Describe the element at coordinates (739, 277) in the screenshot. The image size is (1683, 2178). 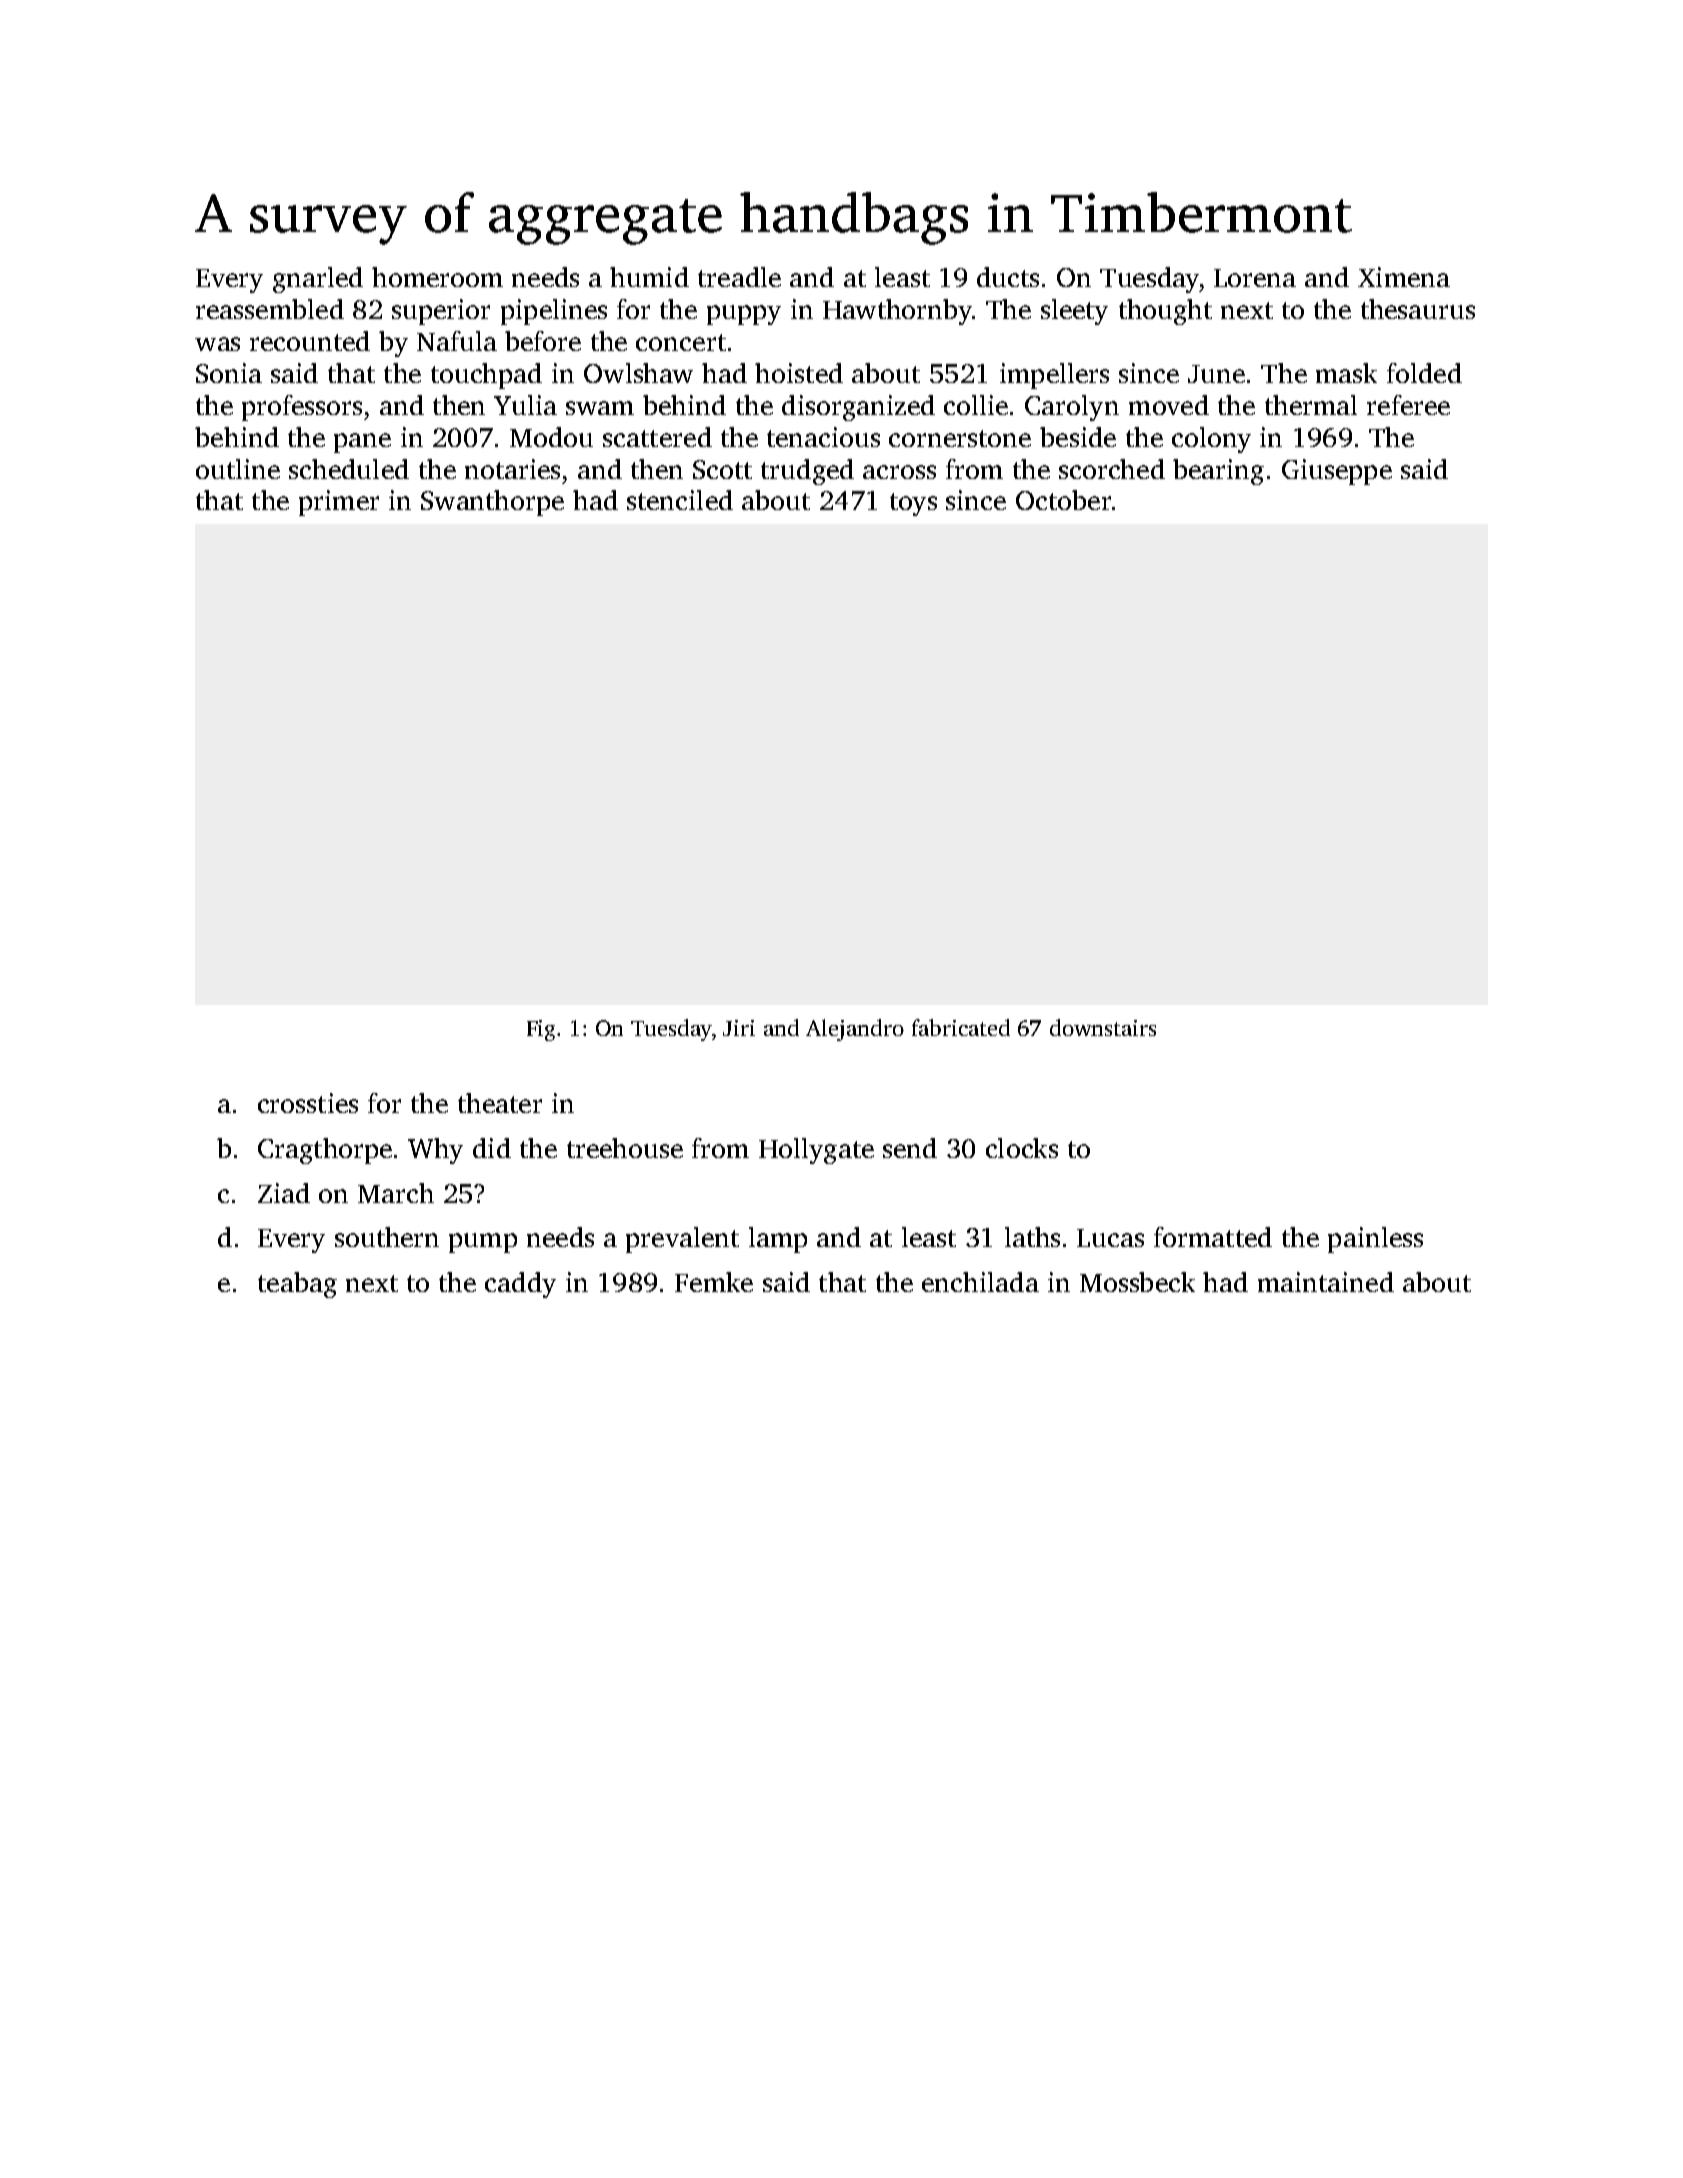
I see `treadle` at that location.
